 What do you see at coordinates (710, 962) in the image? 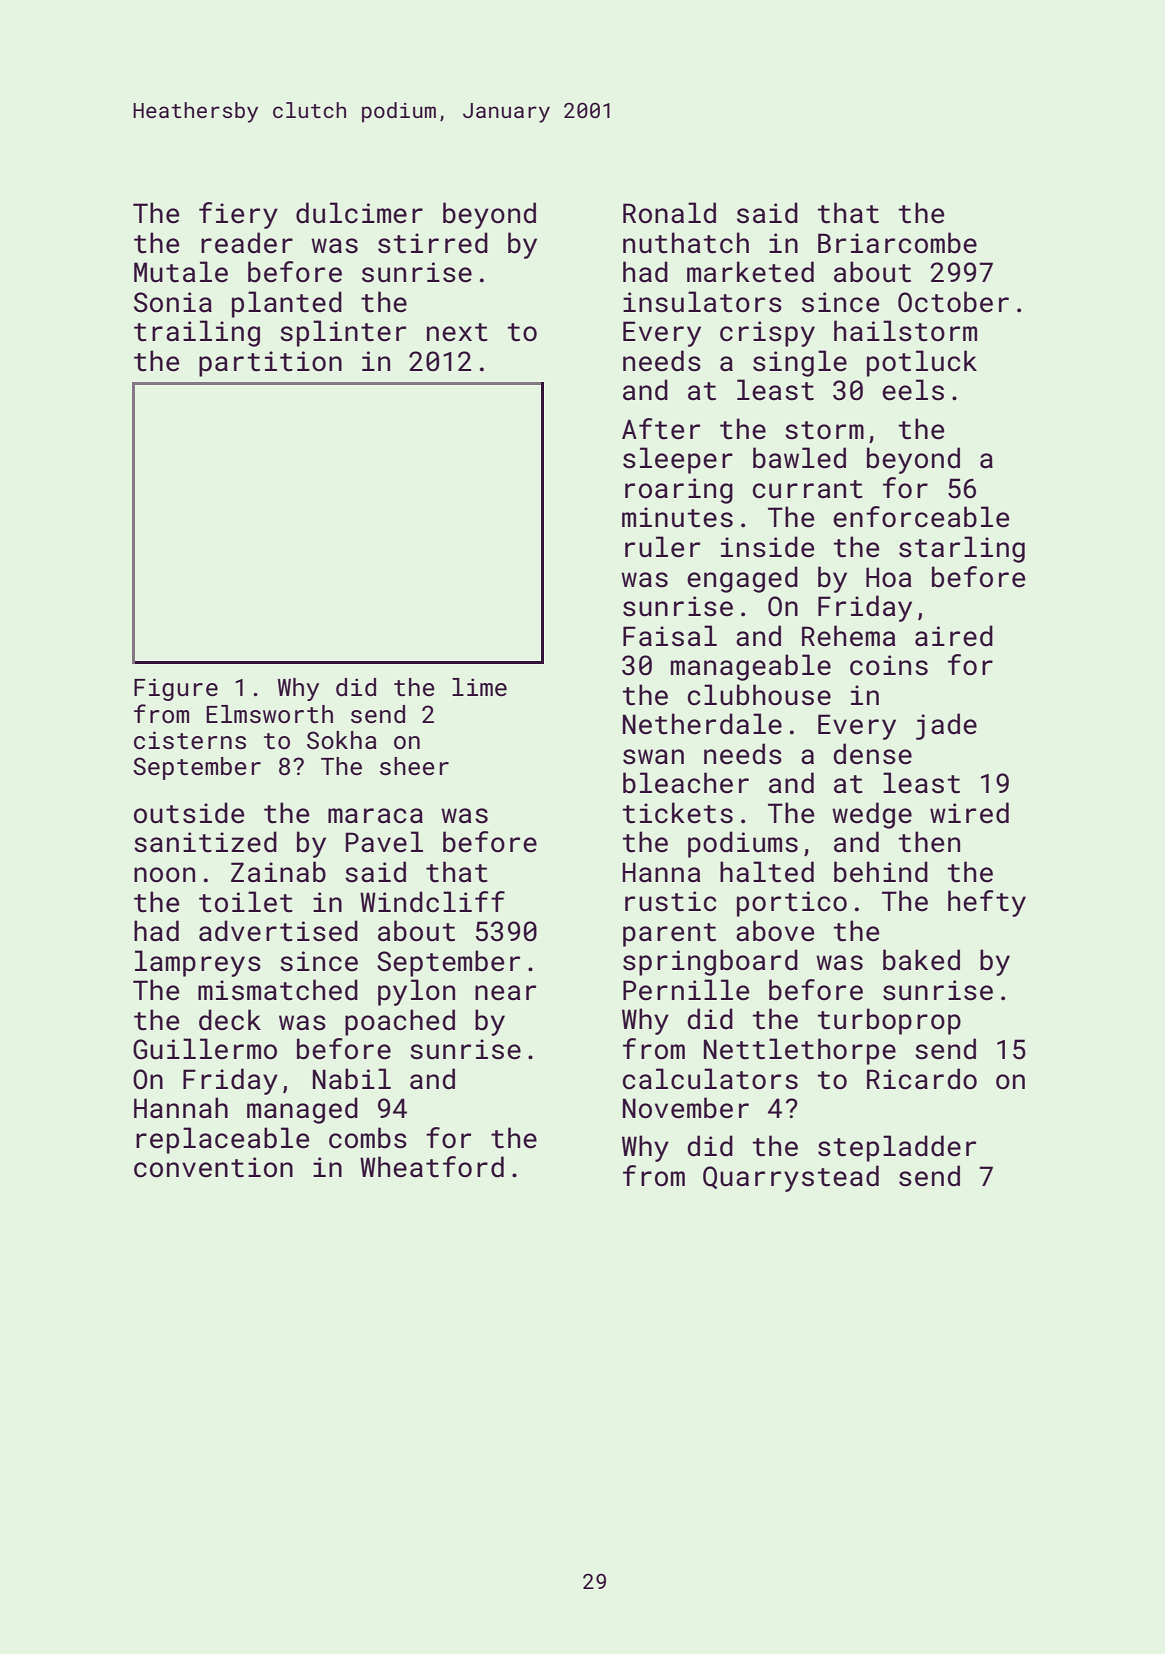
I see `springboard` at bounding box center [710, 962].
